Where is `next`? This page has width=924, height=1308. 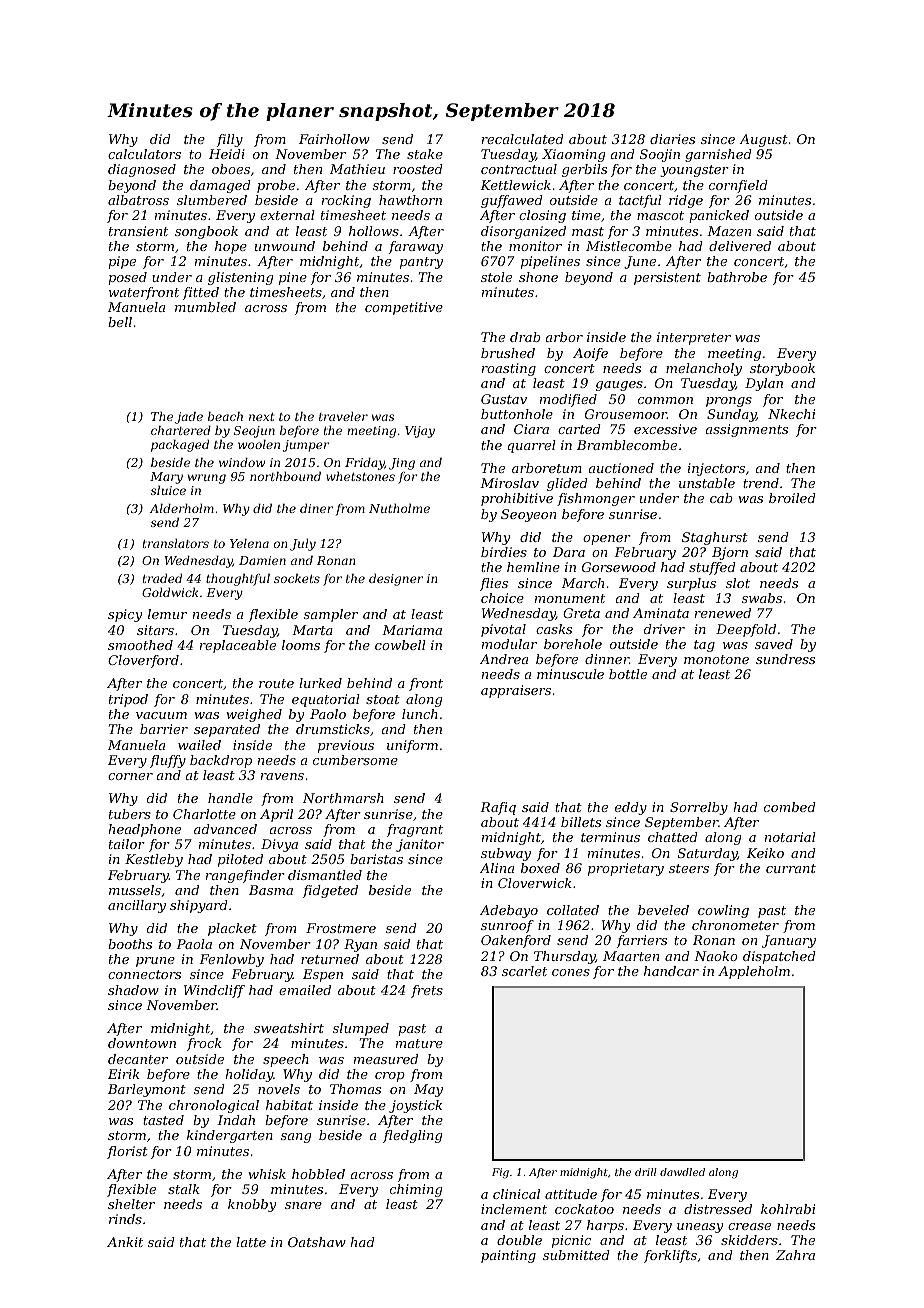 next is located at coordinates (261, 417).
